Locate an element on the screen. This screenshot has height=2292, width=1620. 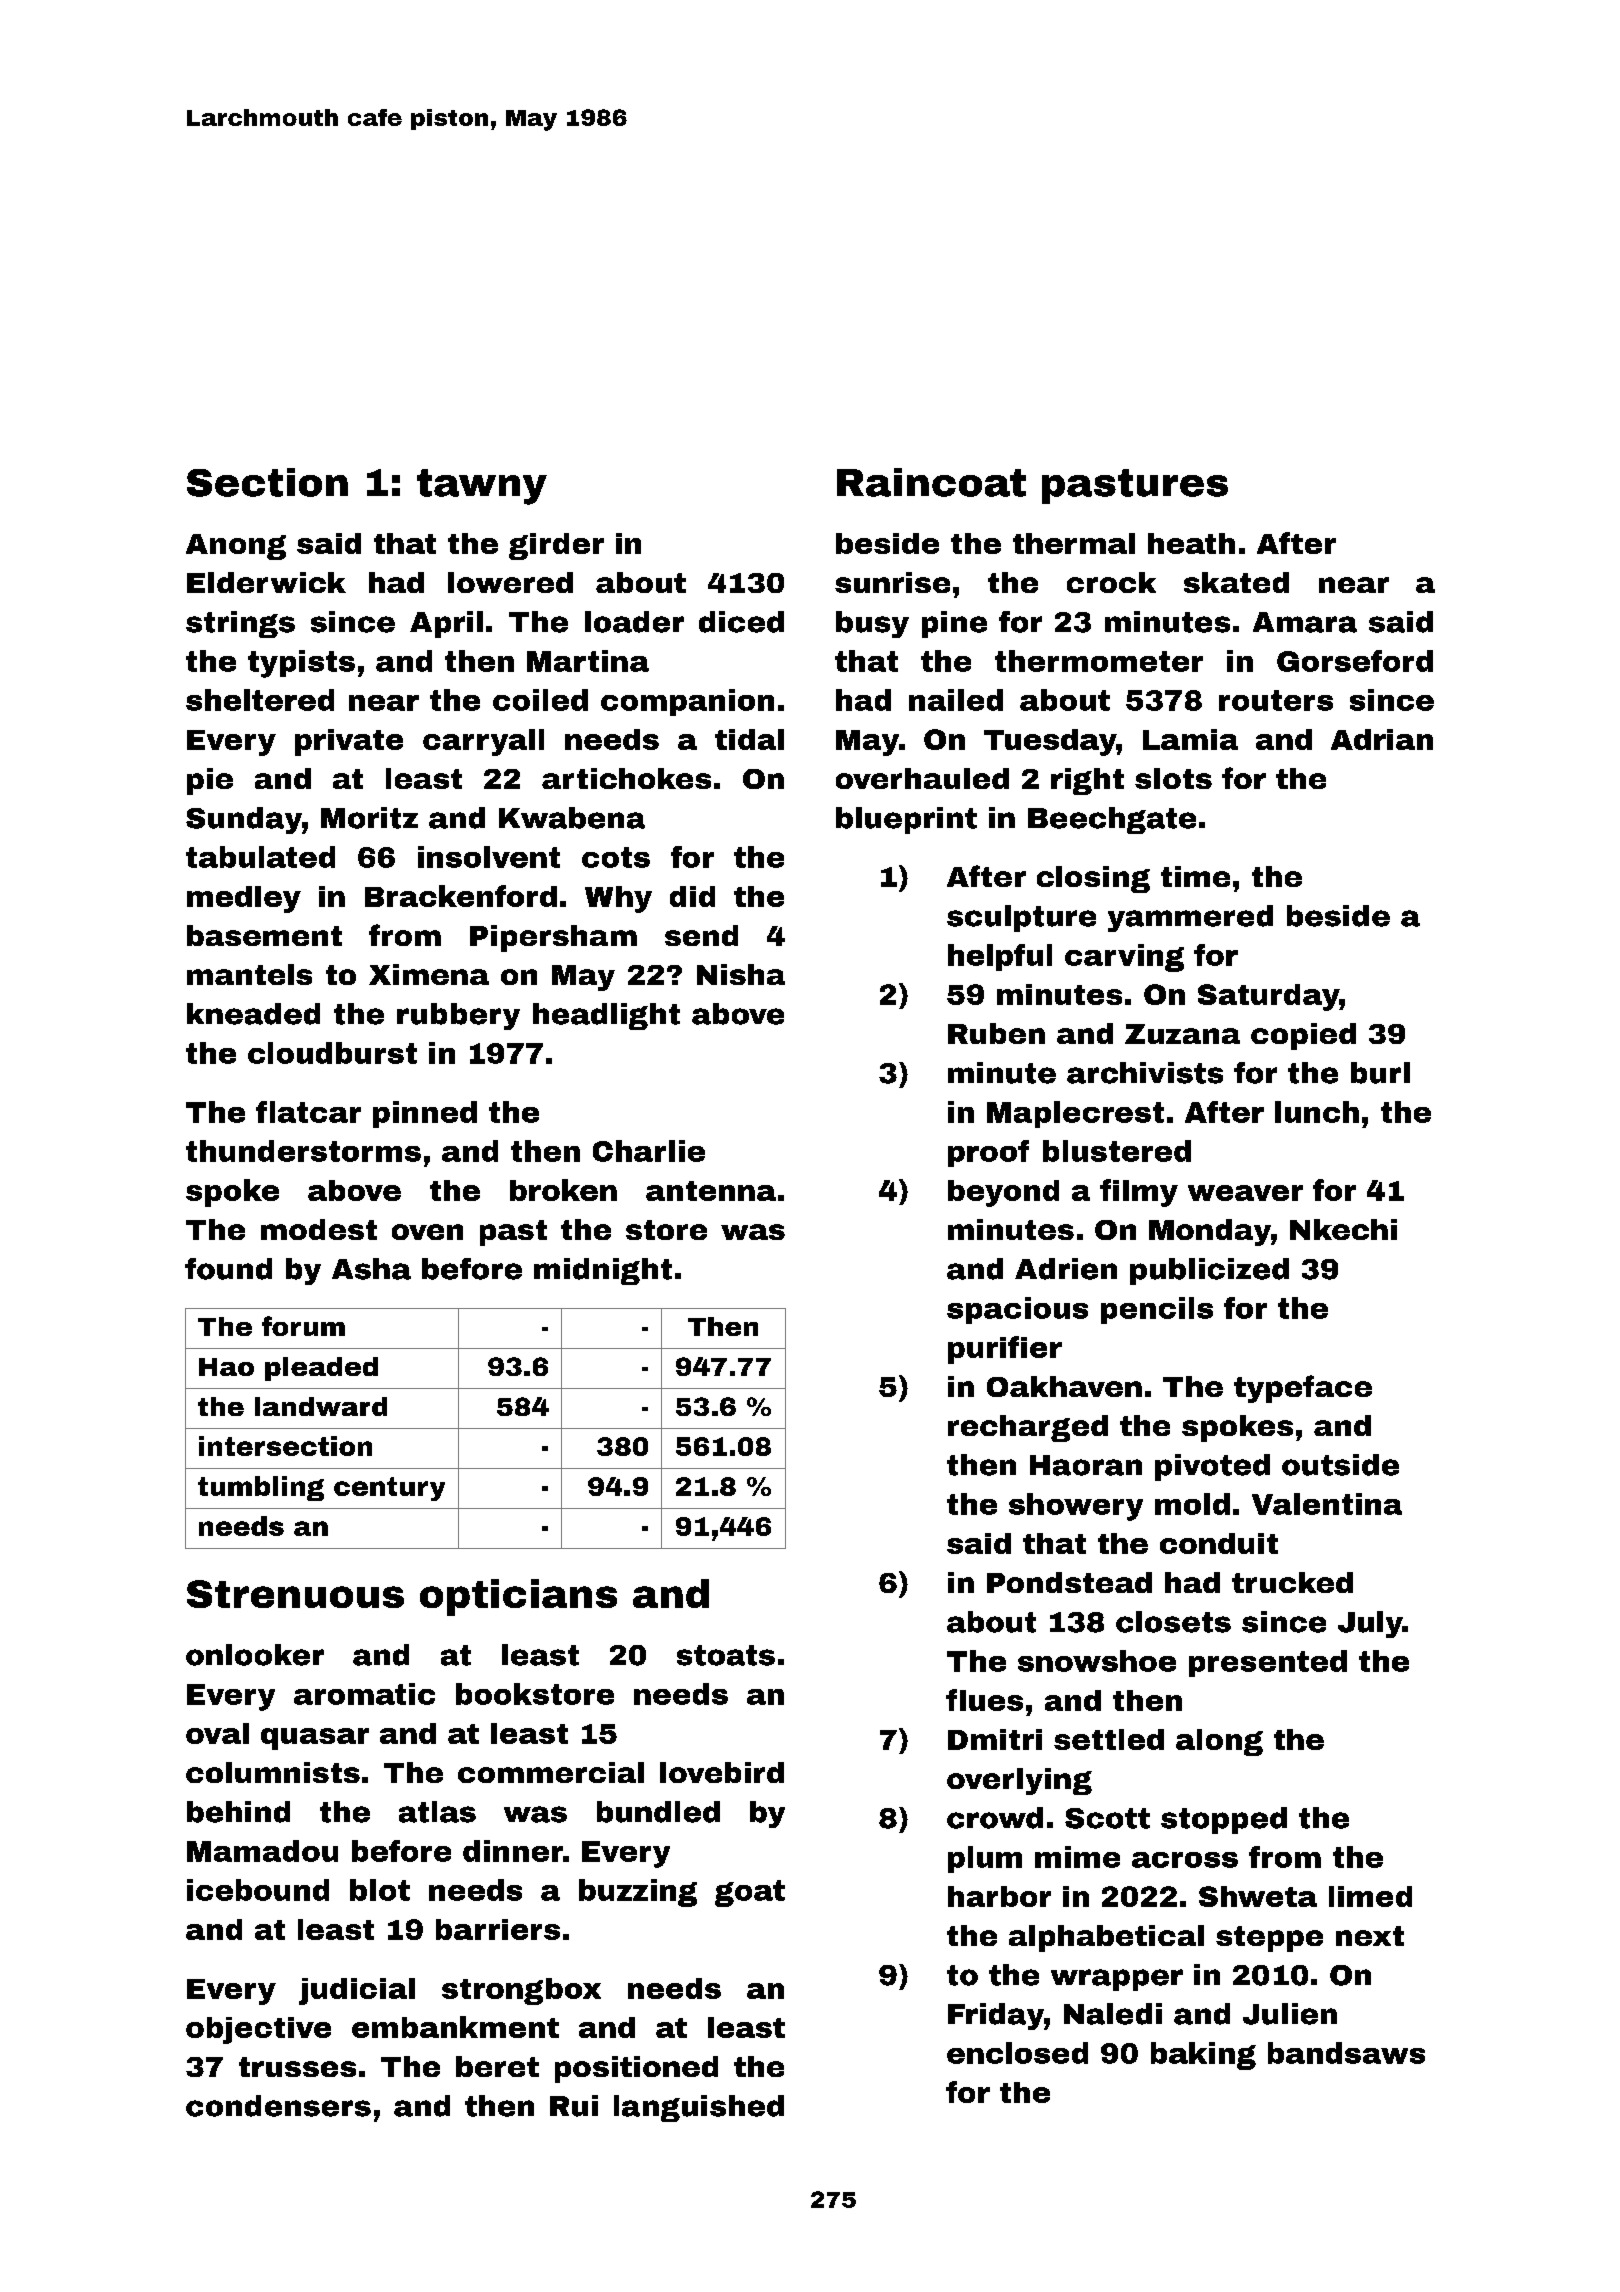
onlooker is located at coordinates (255, 1655).
